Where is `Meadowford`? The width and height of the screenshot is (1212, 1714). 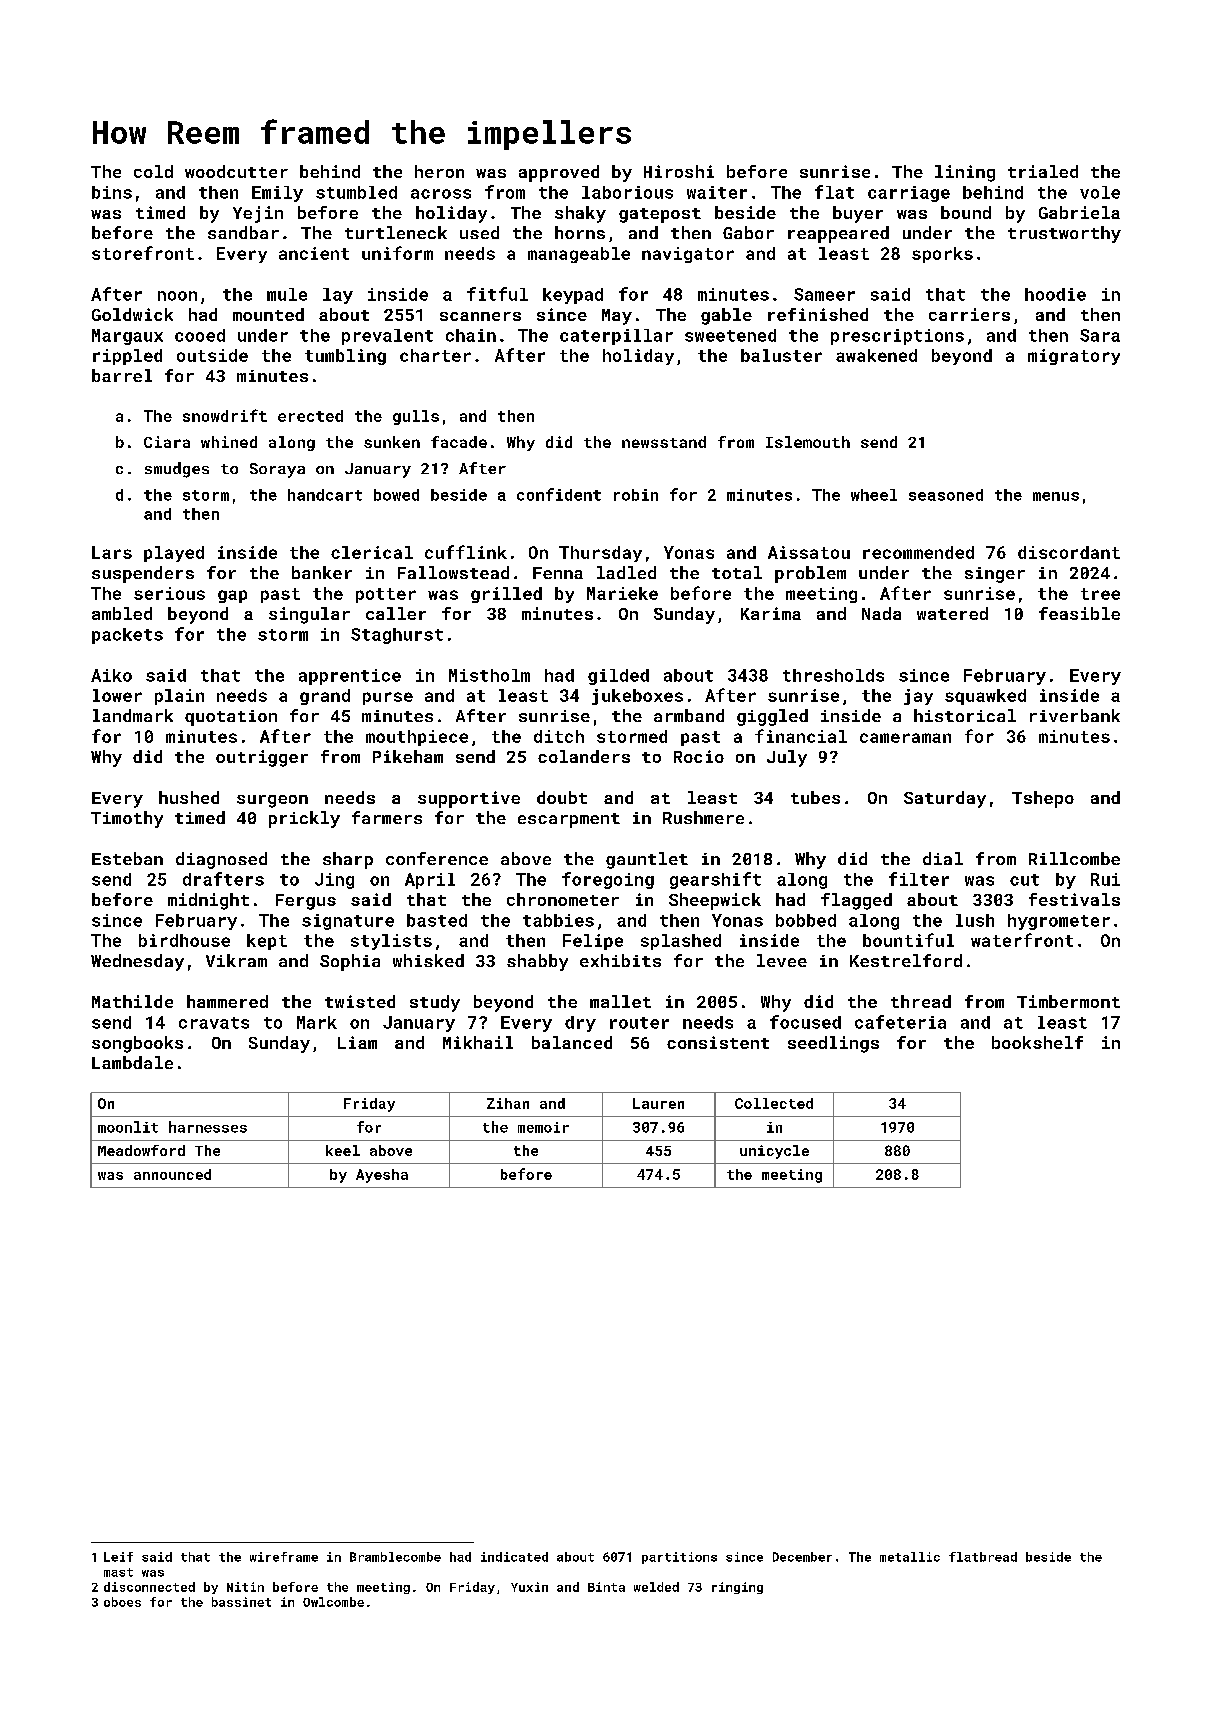 Meadowford is located at coordinates (141, 1150).
